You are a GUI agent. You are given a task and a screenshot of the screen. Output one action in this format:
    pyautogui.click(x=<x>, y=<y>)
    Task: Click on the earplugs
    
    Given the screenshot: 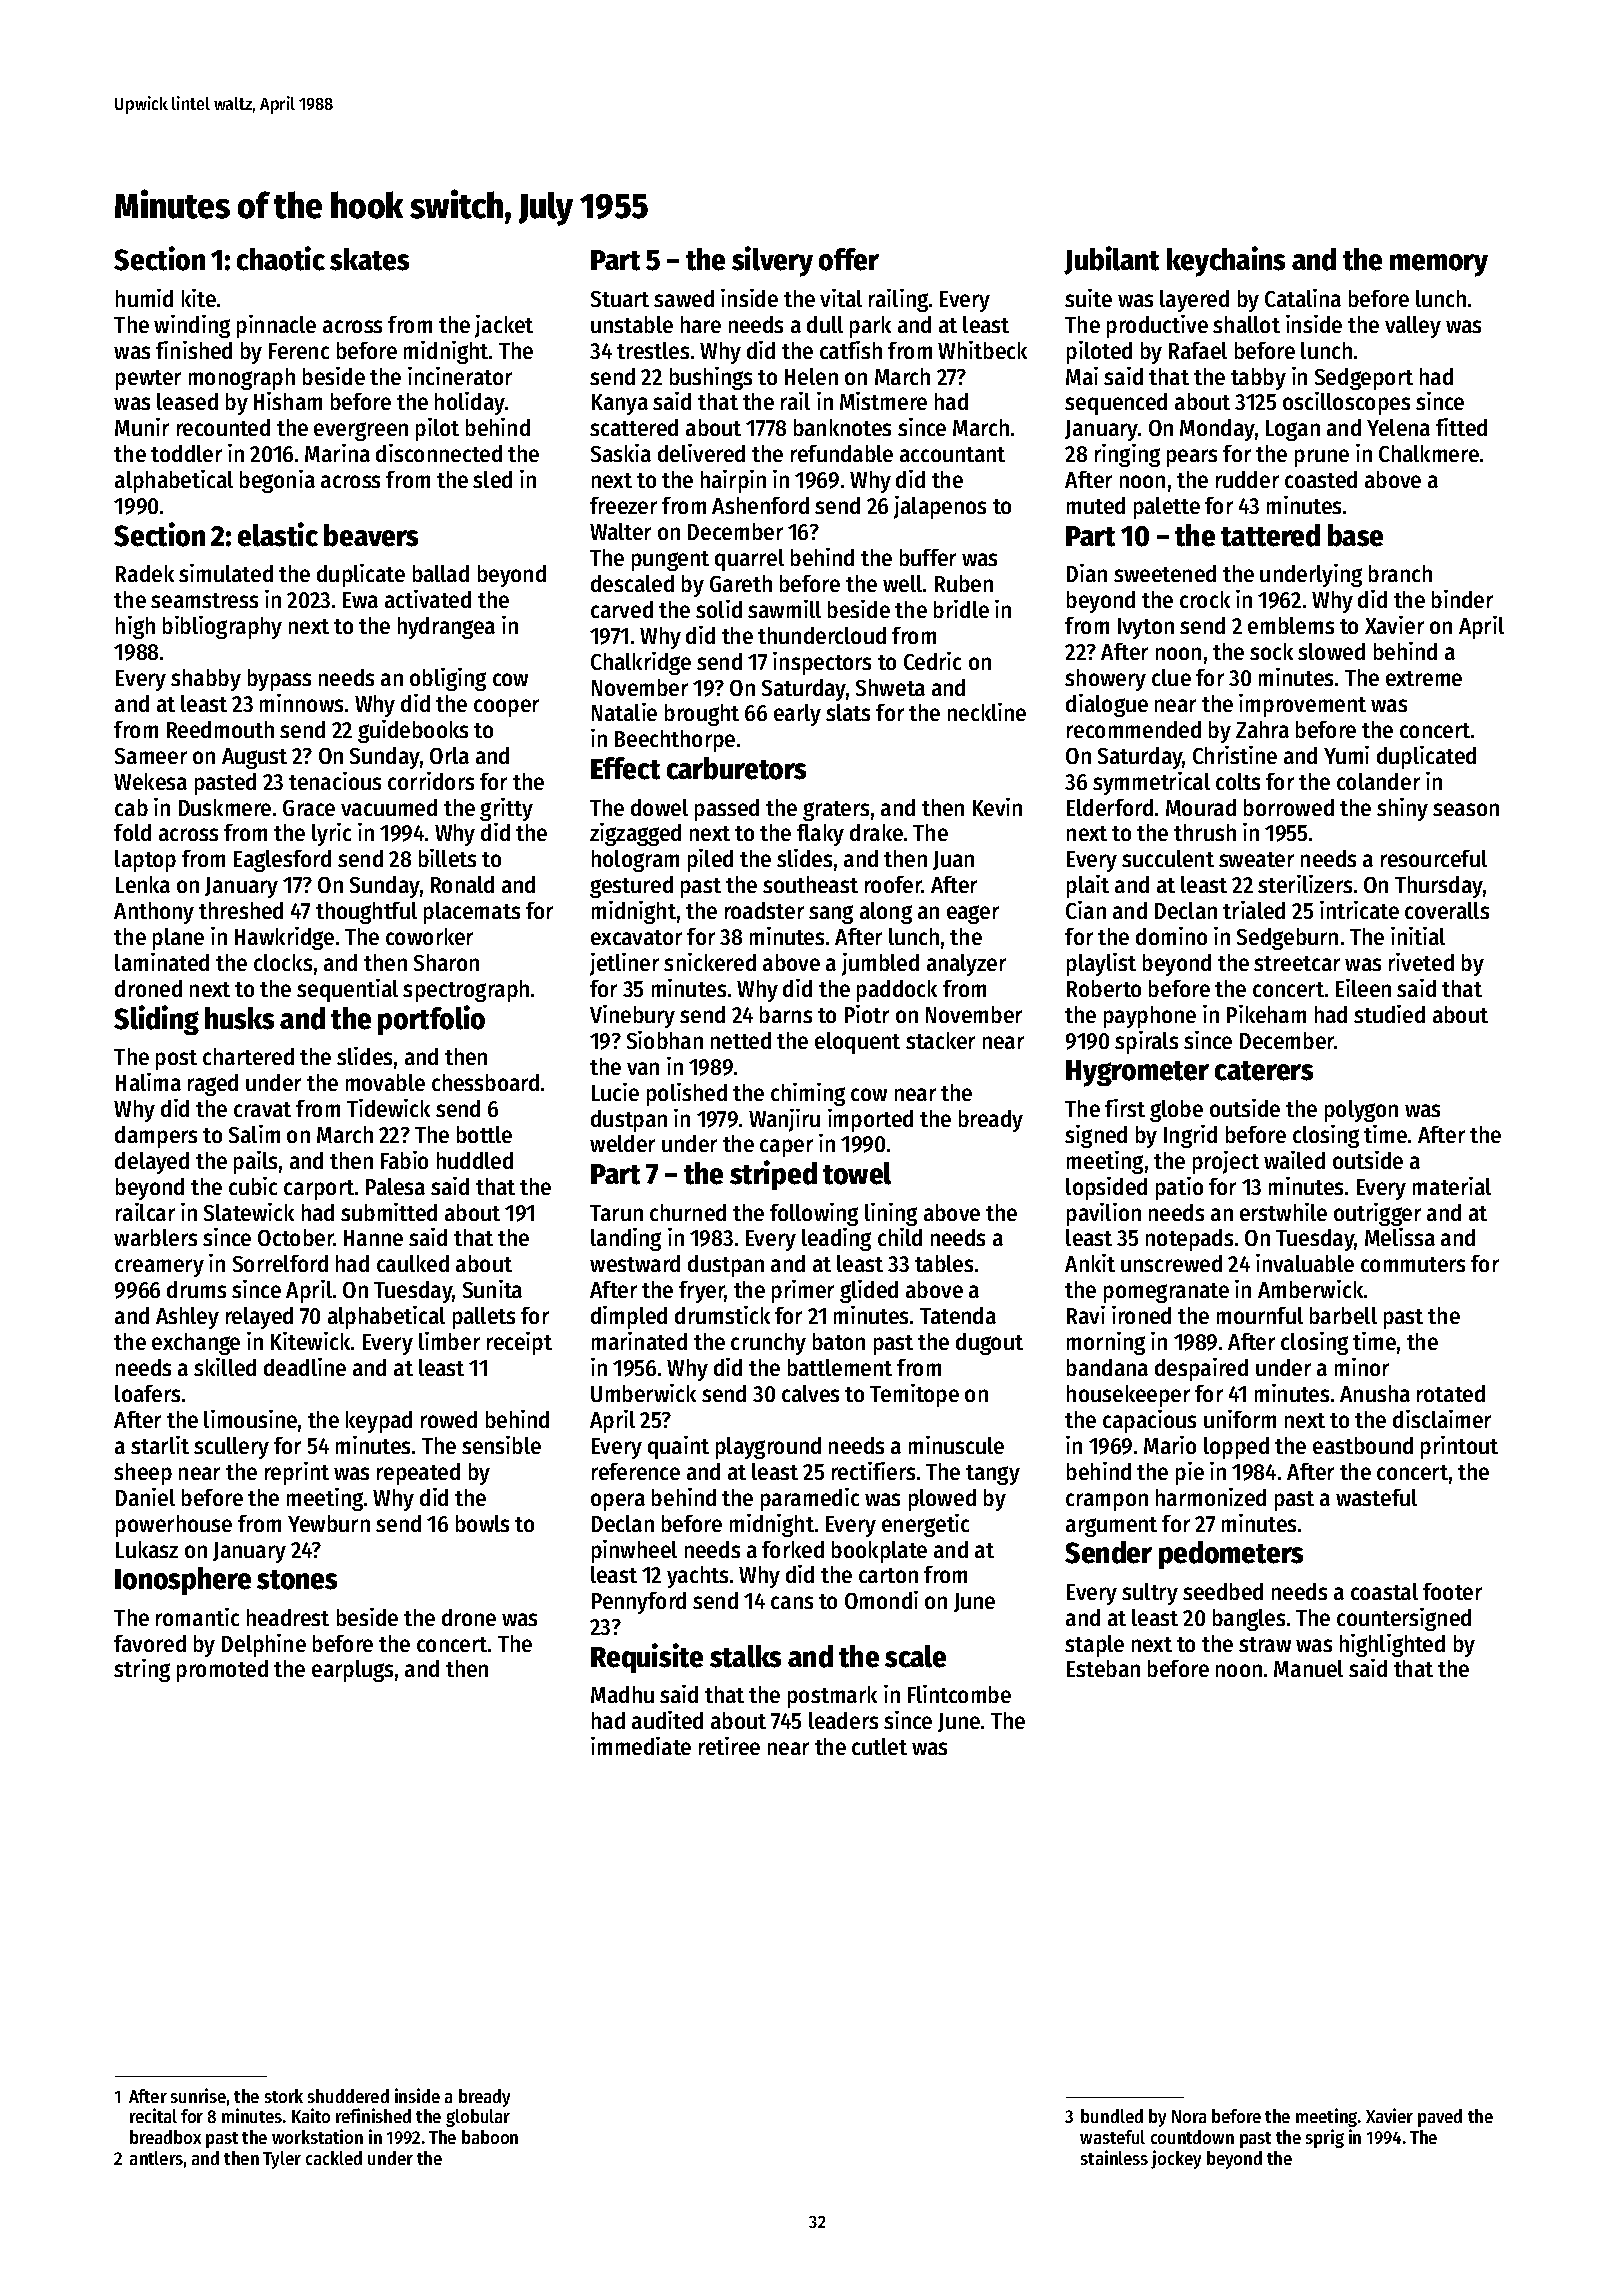 What is the action you would take?
    pyautogui.click(x=352, y=1671)
